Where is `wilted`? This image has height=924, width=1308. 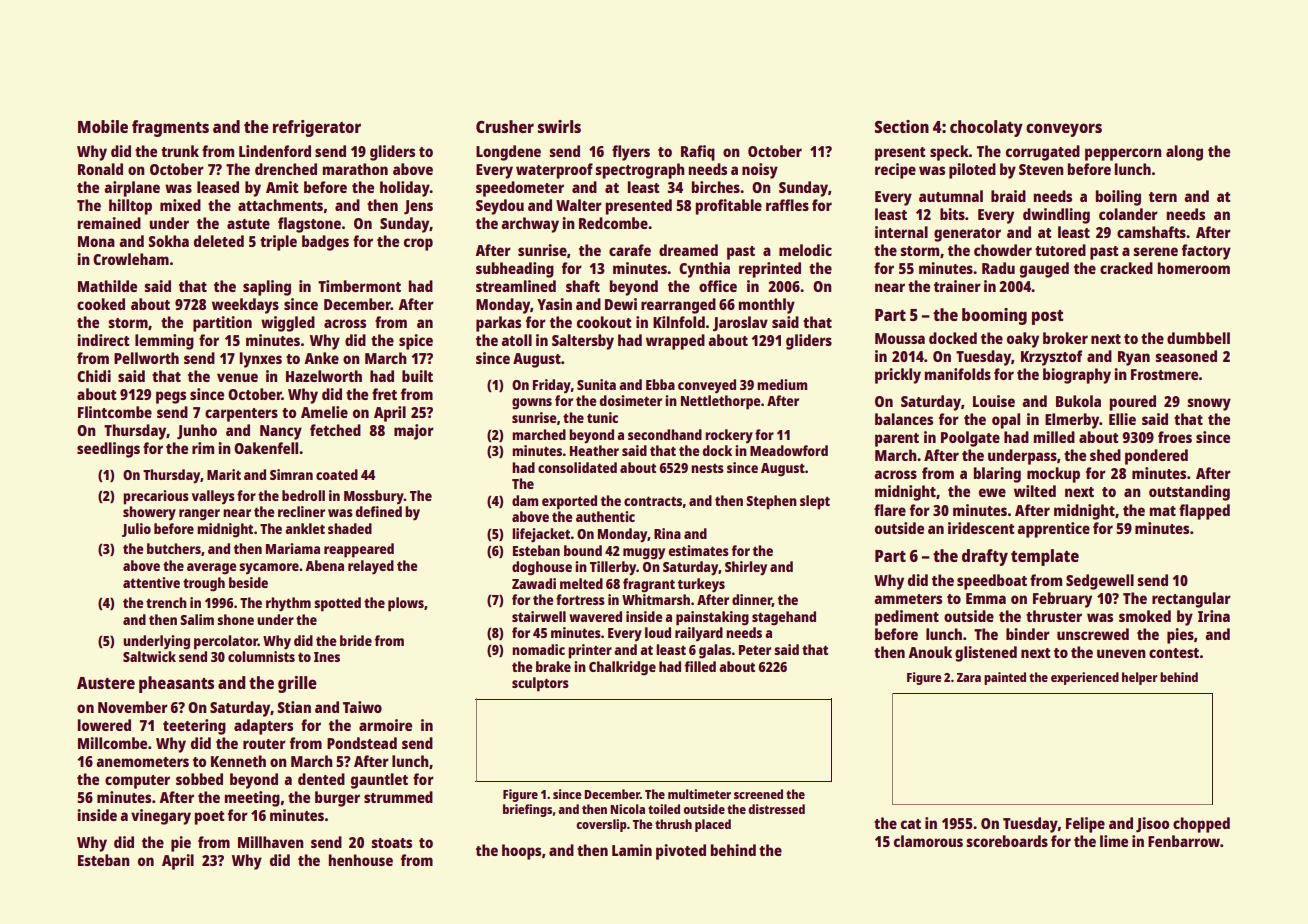 wilted is located at coordinates (1035, 491).
